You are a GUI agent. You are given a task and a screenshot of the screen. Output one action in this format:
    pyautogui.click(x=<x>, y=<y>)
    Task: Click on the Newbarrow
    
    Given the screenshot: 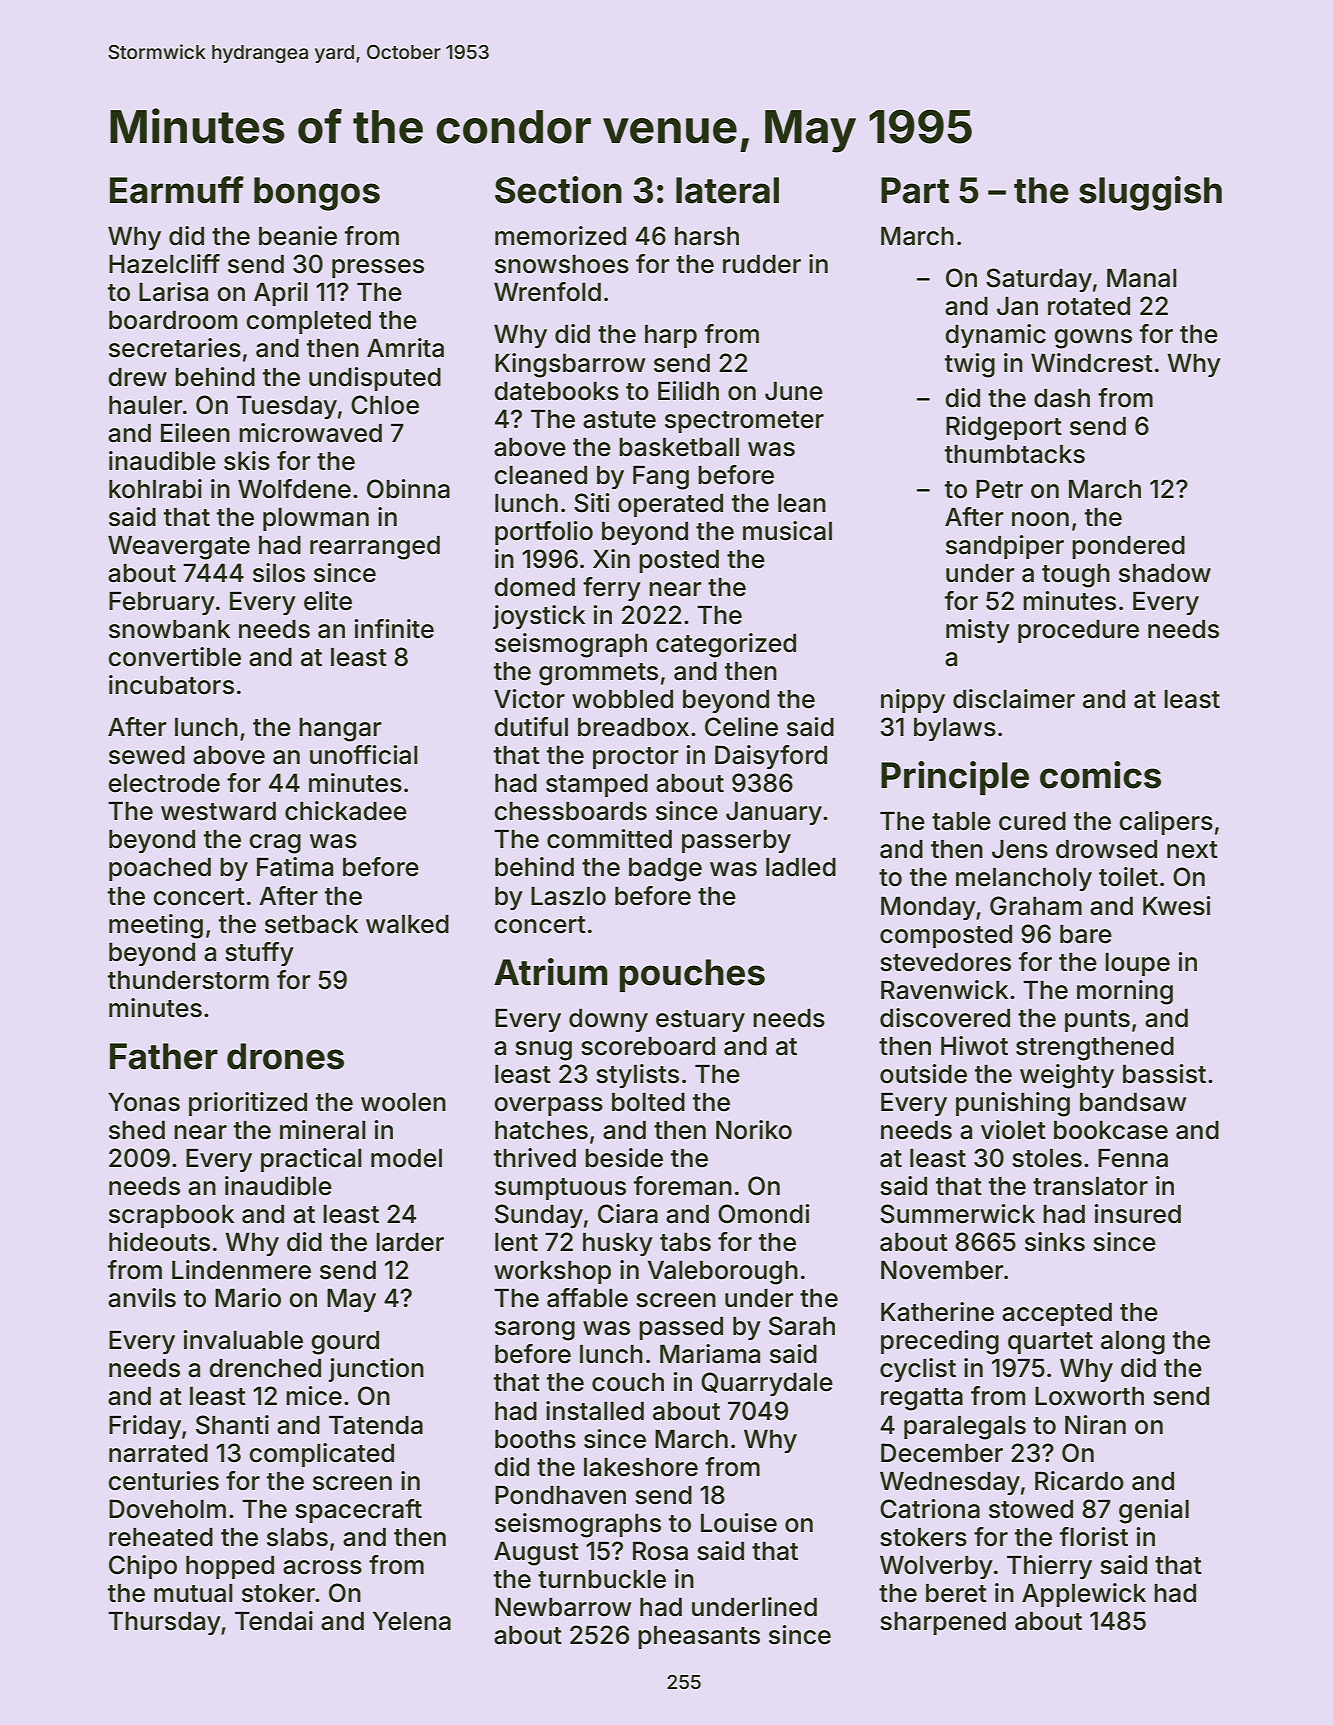 What is the action you would take?
    pyautogui.click(x=563, y=1607)
